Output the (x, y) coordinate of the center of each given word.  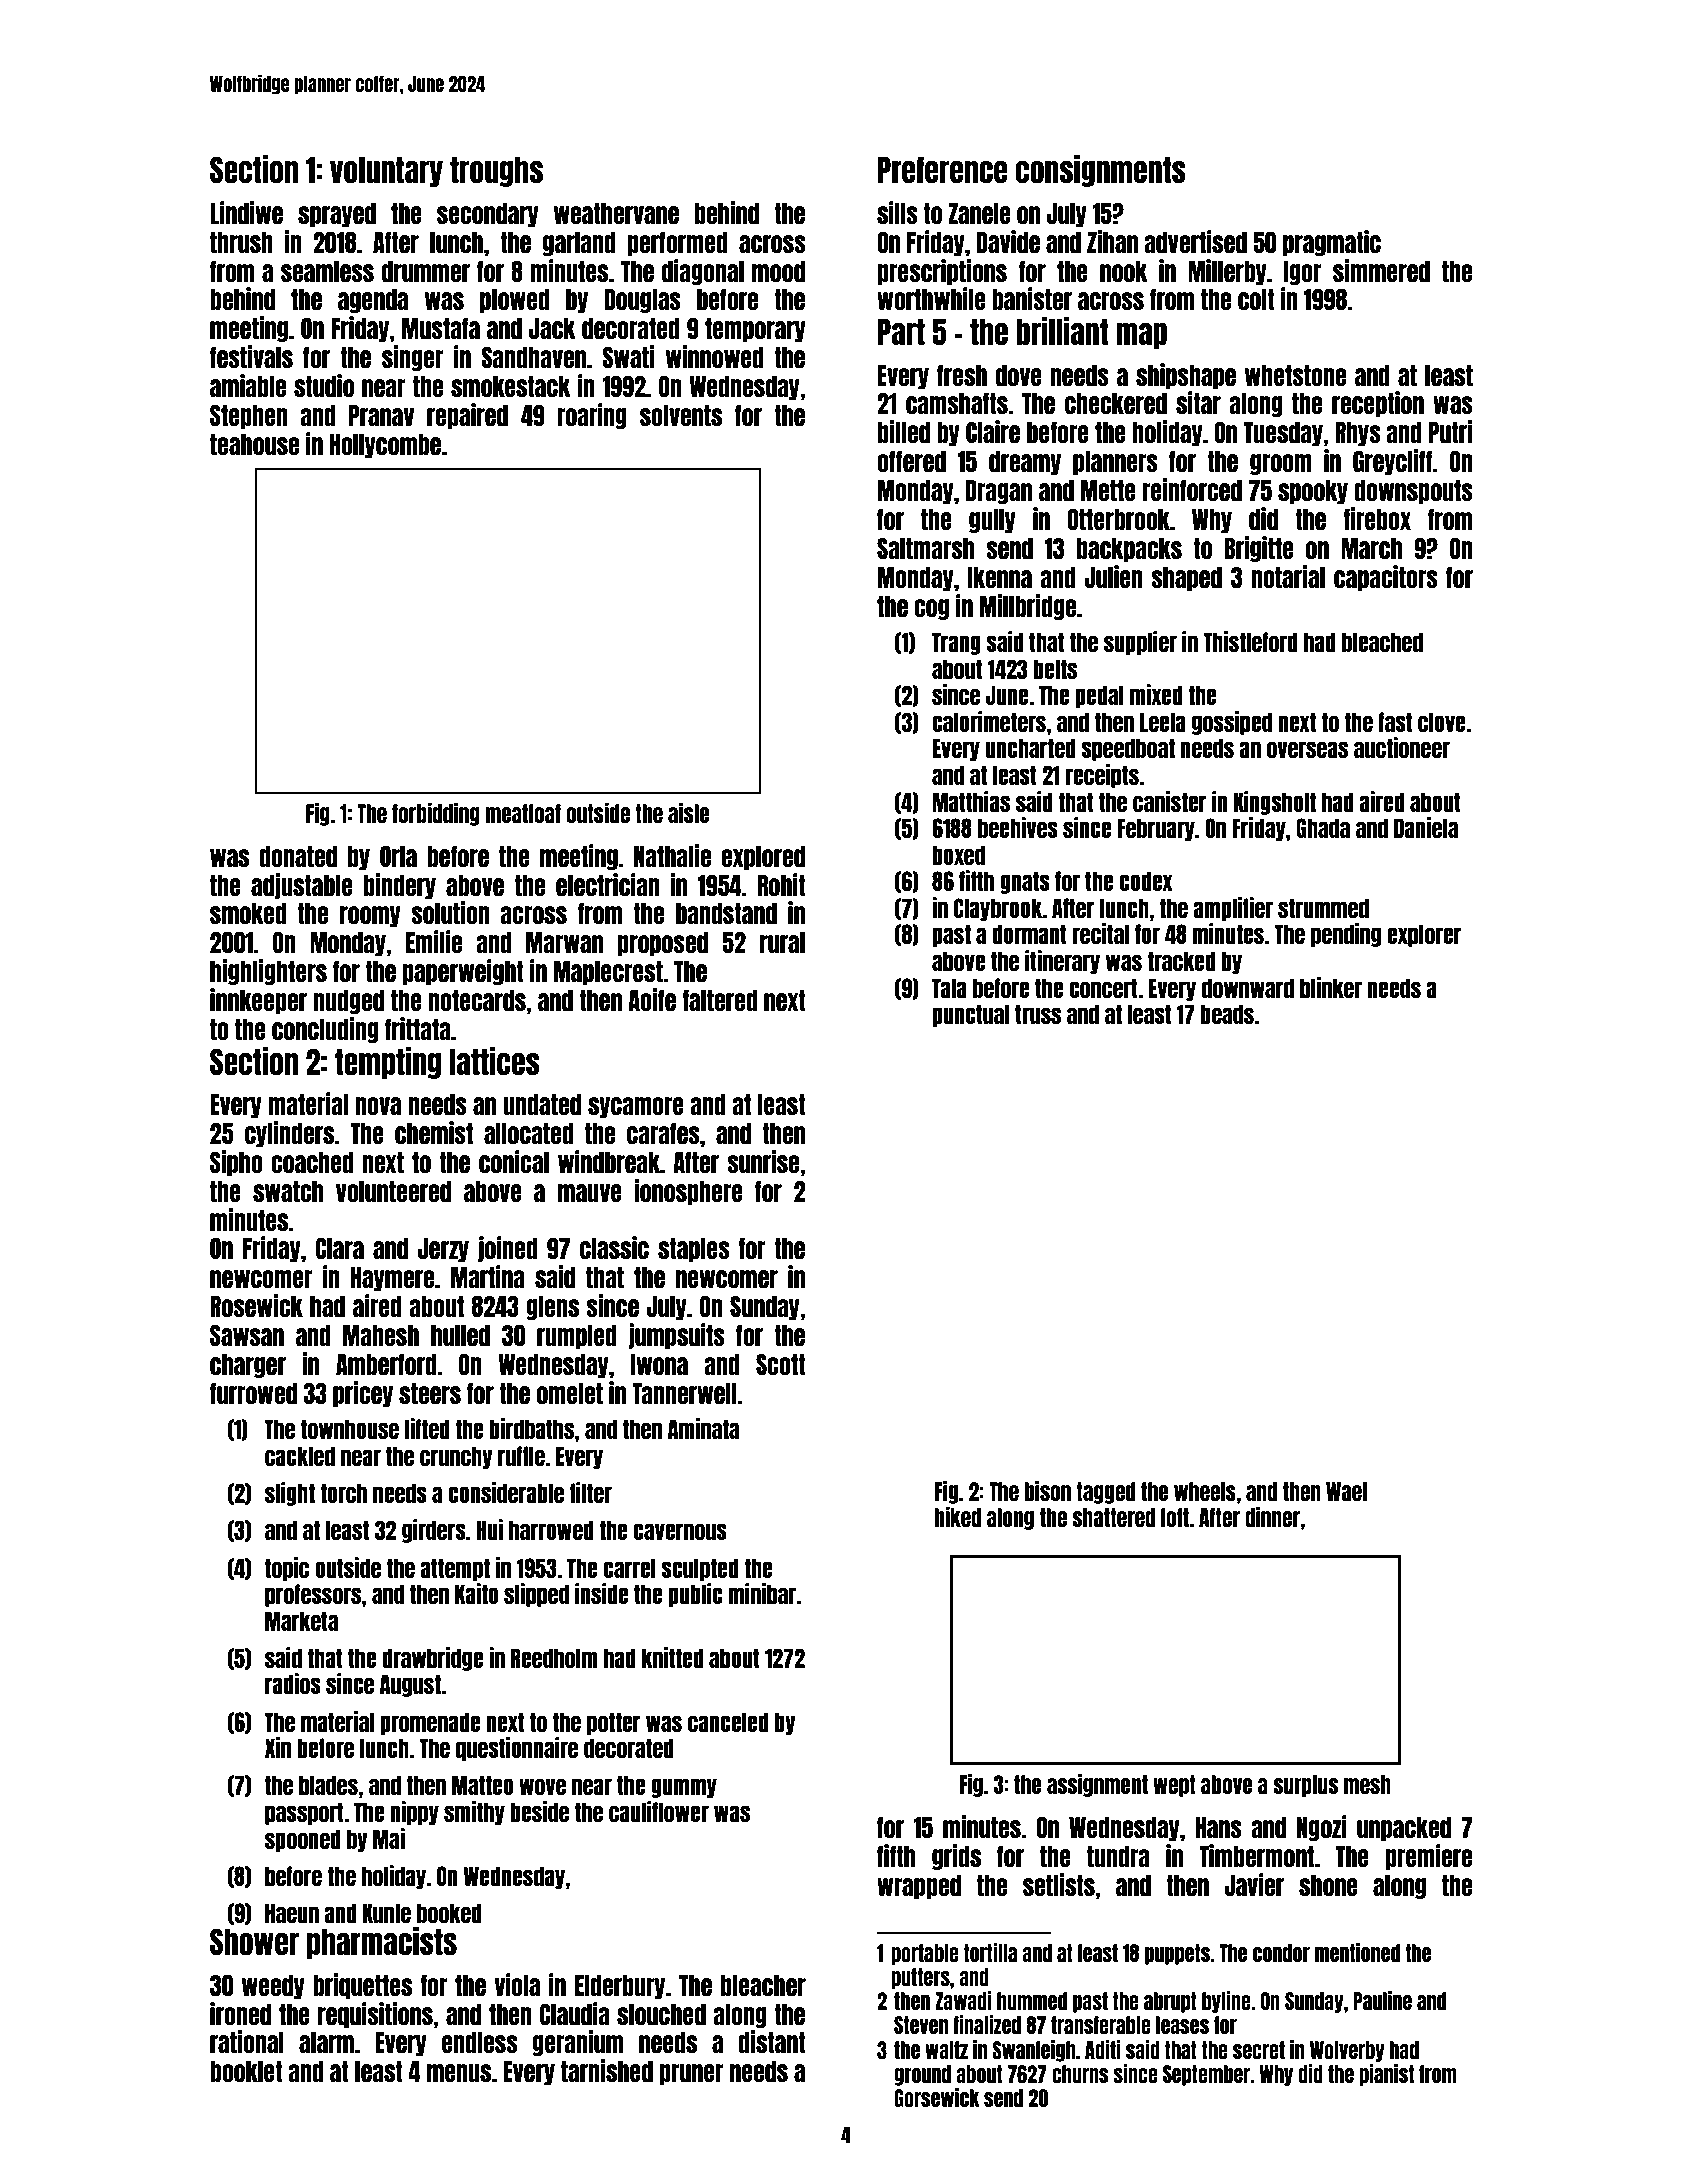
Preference (942, 170)
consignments (1101, 171)
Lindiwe (246, 212)
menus (459, 2073)
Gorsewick (937, 2097)
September (1207, 2075)
